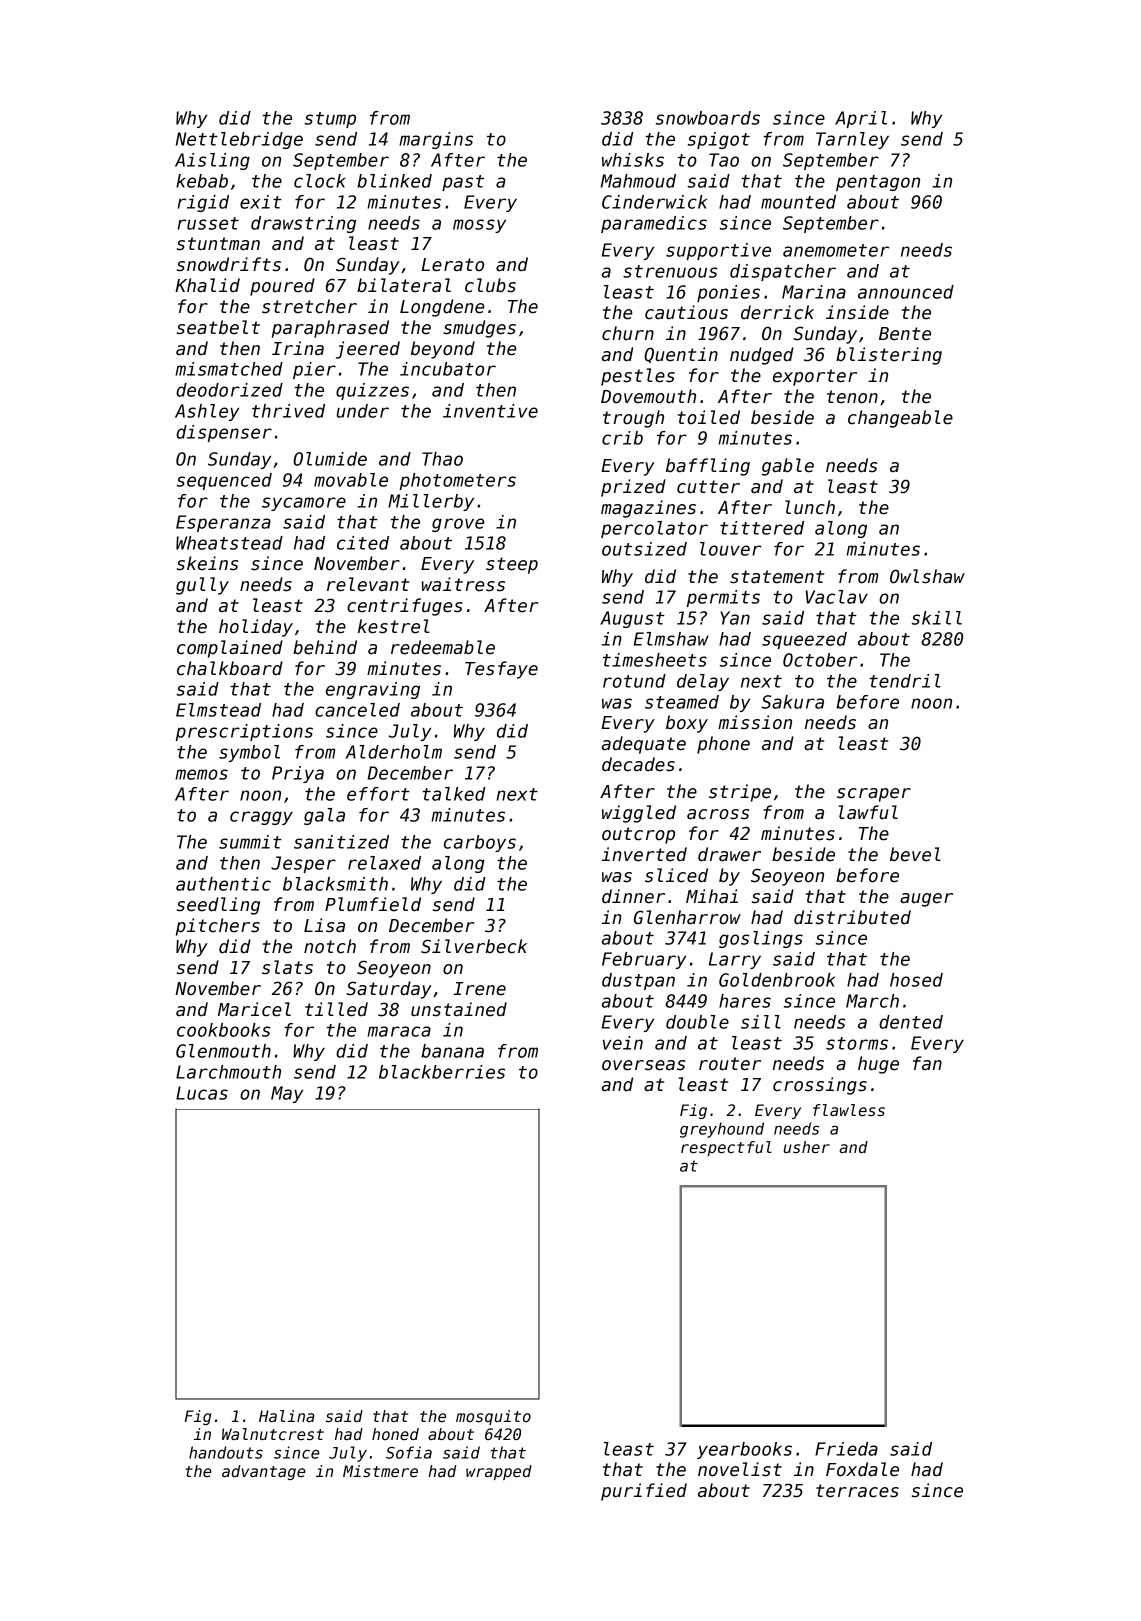  Describe the element at coordinates (452, 1051) in the image. I see `banana` at that location.
